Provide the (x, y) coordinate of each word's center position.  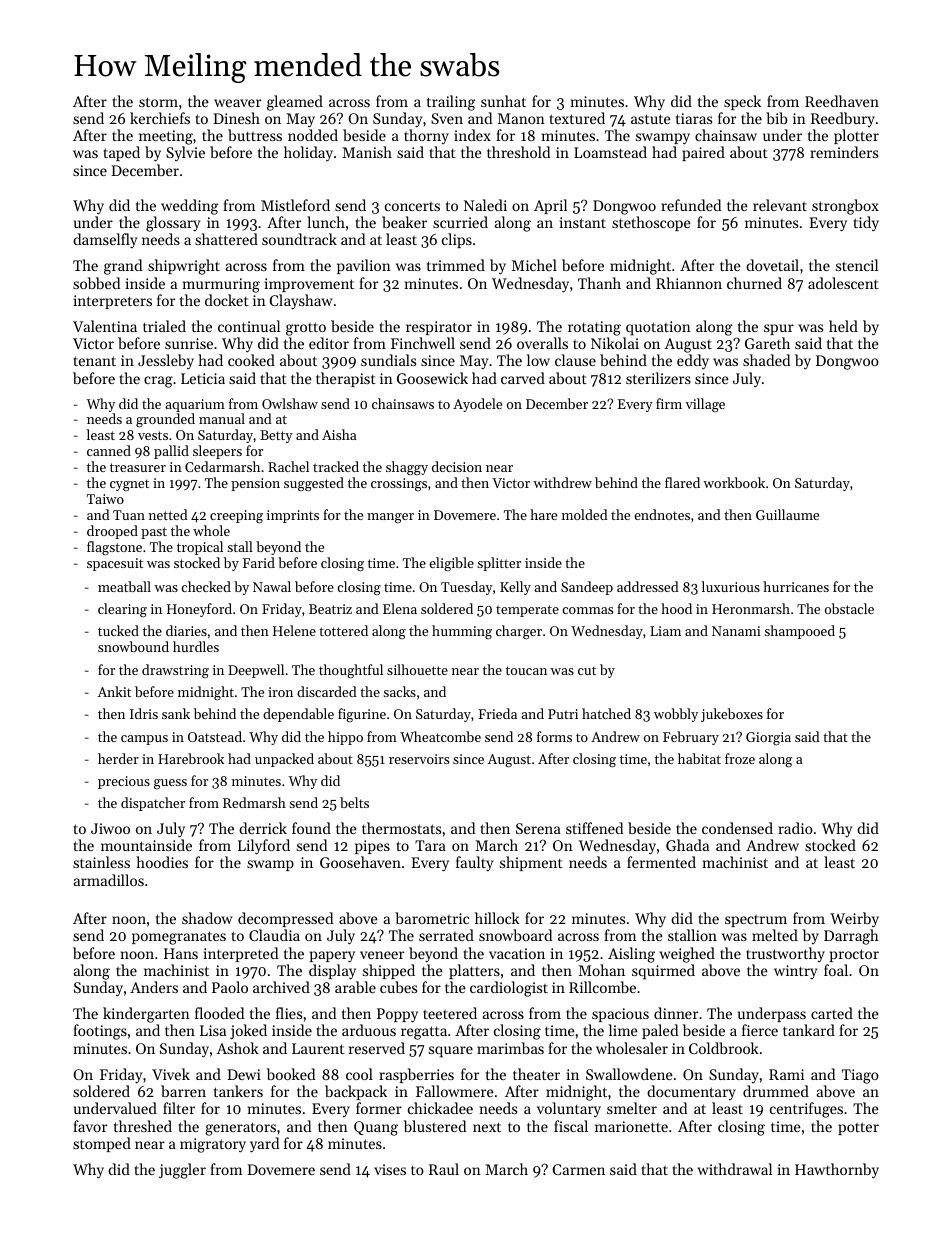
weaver (237, 103)
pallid (171, 452)
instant (583, 222)
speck (742, 102)
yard (264, 1145)
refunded (691, 205)
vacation (517, 953)
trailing (451, 103)
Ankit (114, 691)
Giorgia (768, 738)
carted (832, 1013)
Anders (154, 987)
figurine (362, 715)
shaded (766, 360)
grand (123, 267)
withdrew (562, 482)
